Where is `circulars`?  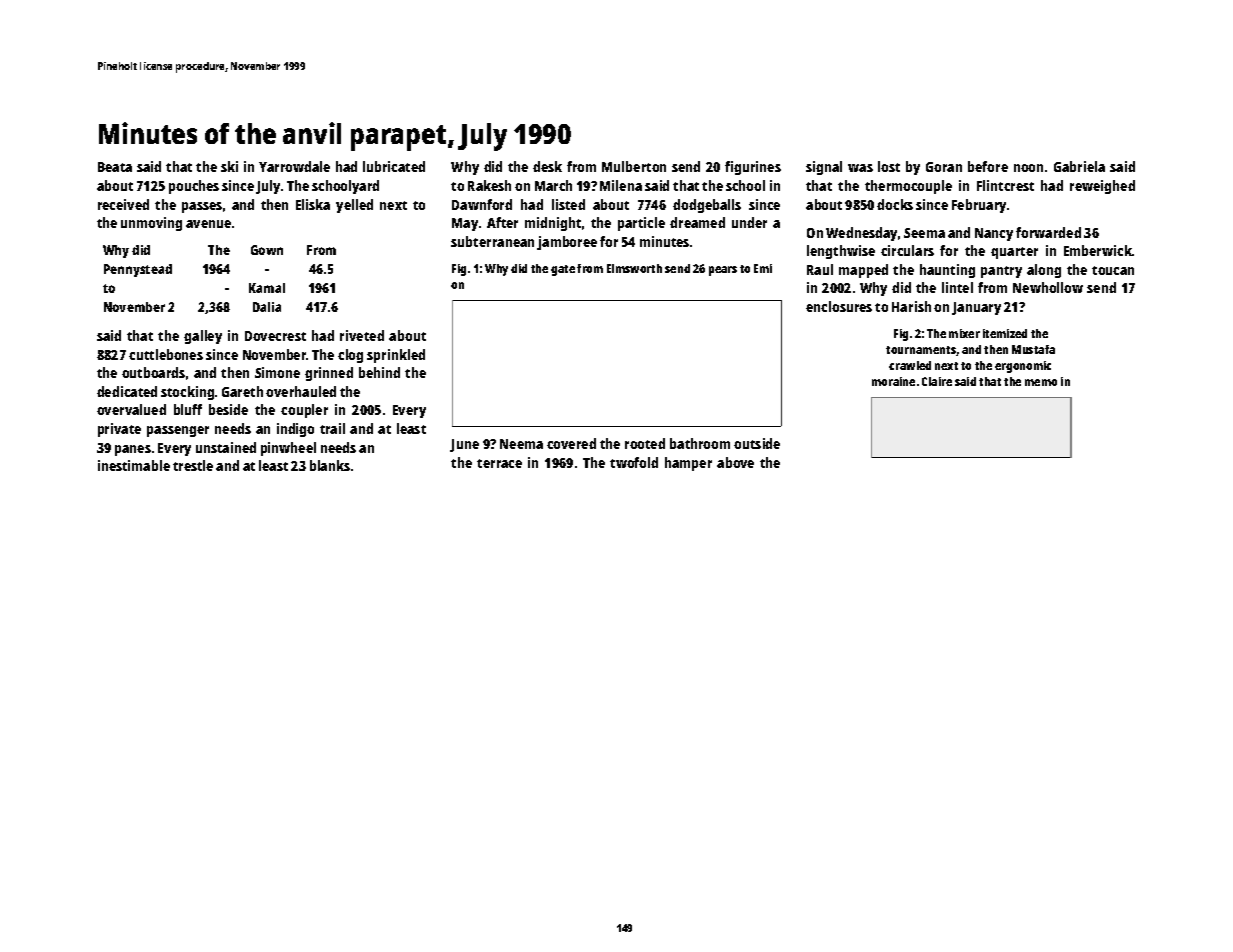
circulars is located at coordinates (907, 250).
